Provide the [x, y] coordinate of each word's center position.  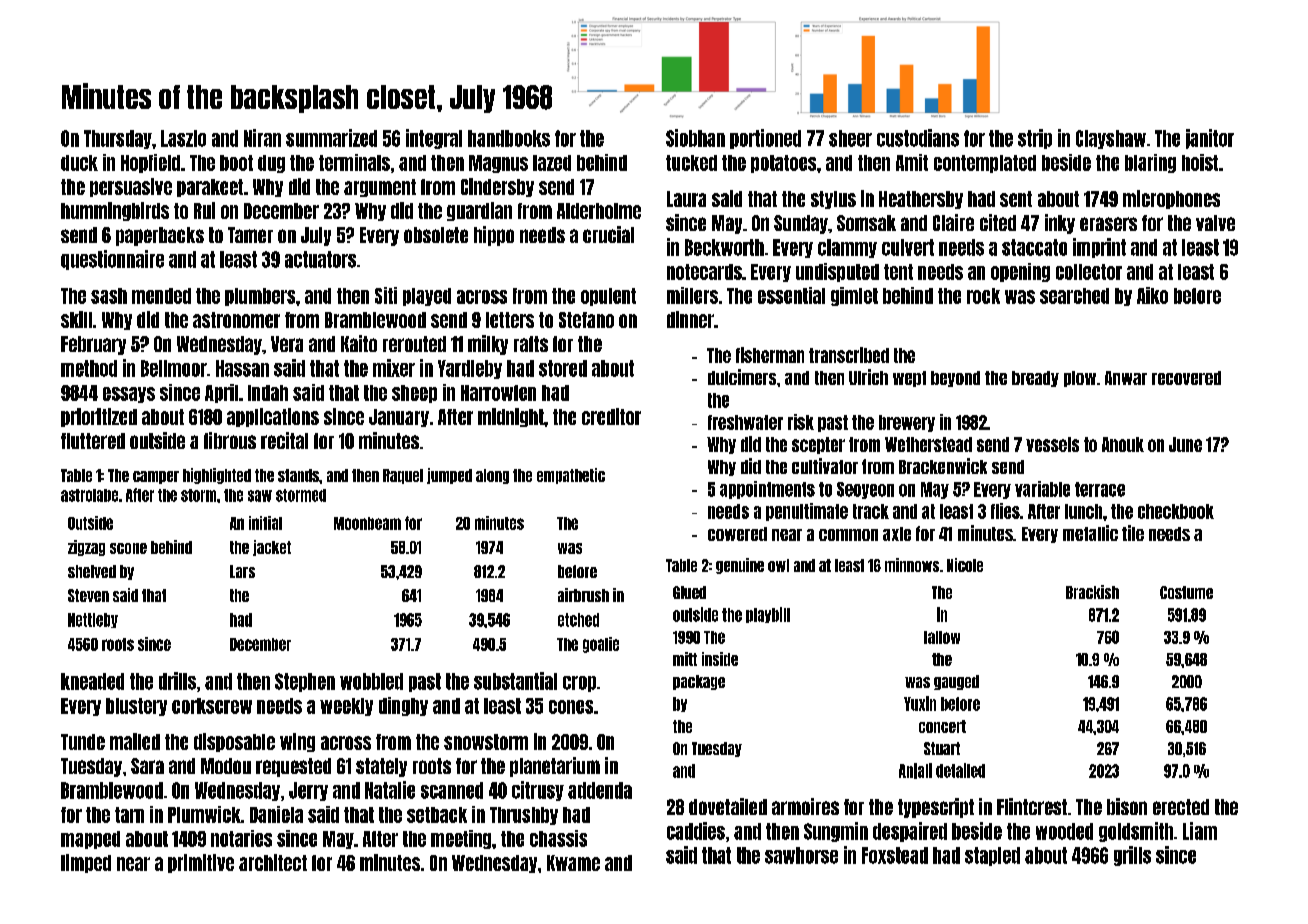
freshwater [745, 422]
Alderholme [599, 211]
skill [76, 319]
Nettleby [93, 620]
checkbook [1176, 511]
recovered [1186, 378]
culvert [908, 247]
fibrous [230, 440]
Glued [689, 592]
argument [380, 188]
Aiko [1152, 295]
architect [273, 862]
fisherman [770, 355]
